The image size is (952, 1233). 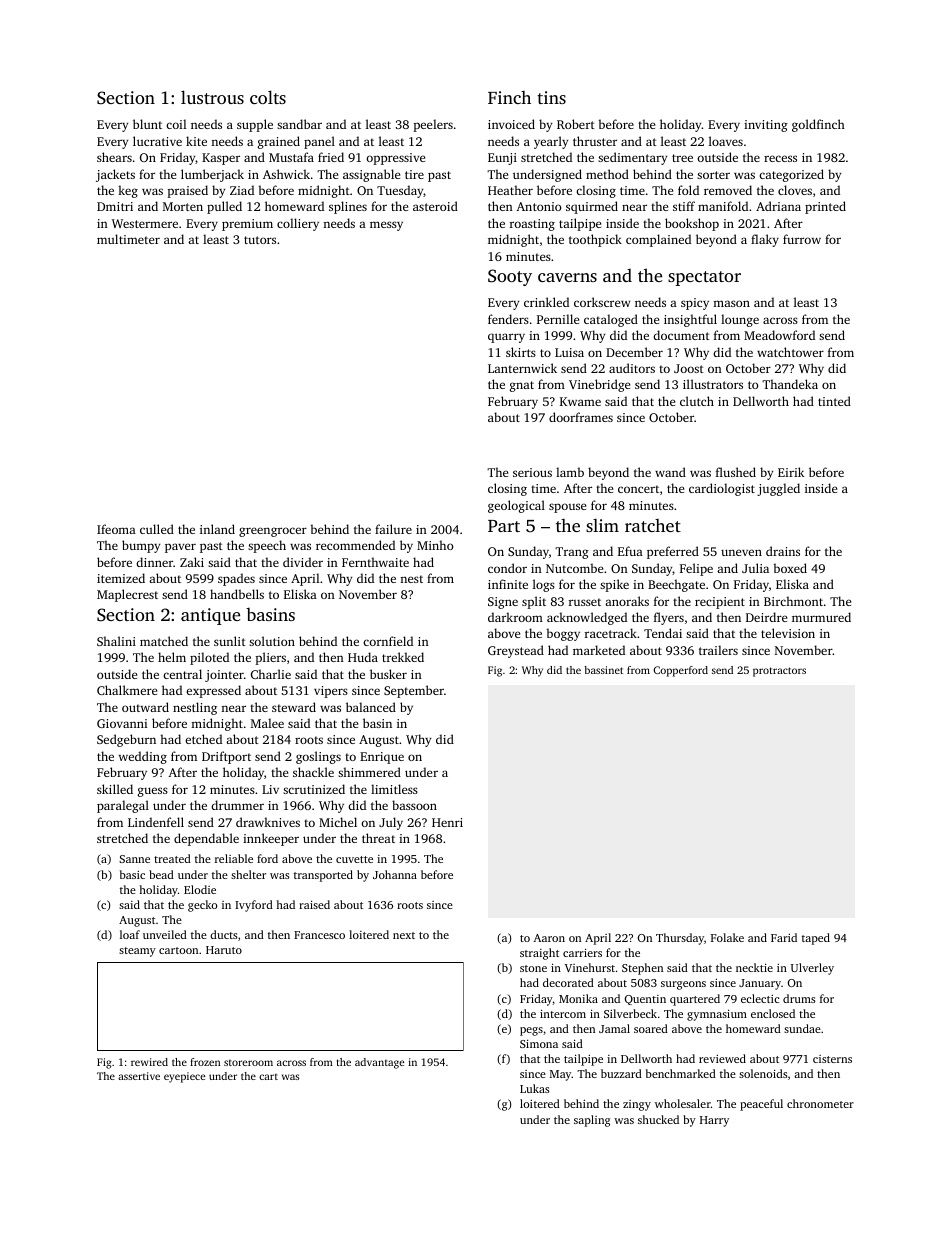 I want to click on lustrous, so click(x=212, y=97).
